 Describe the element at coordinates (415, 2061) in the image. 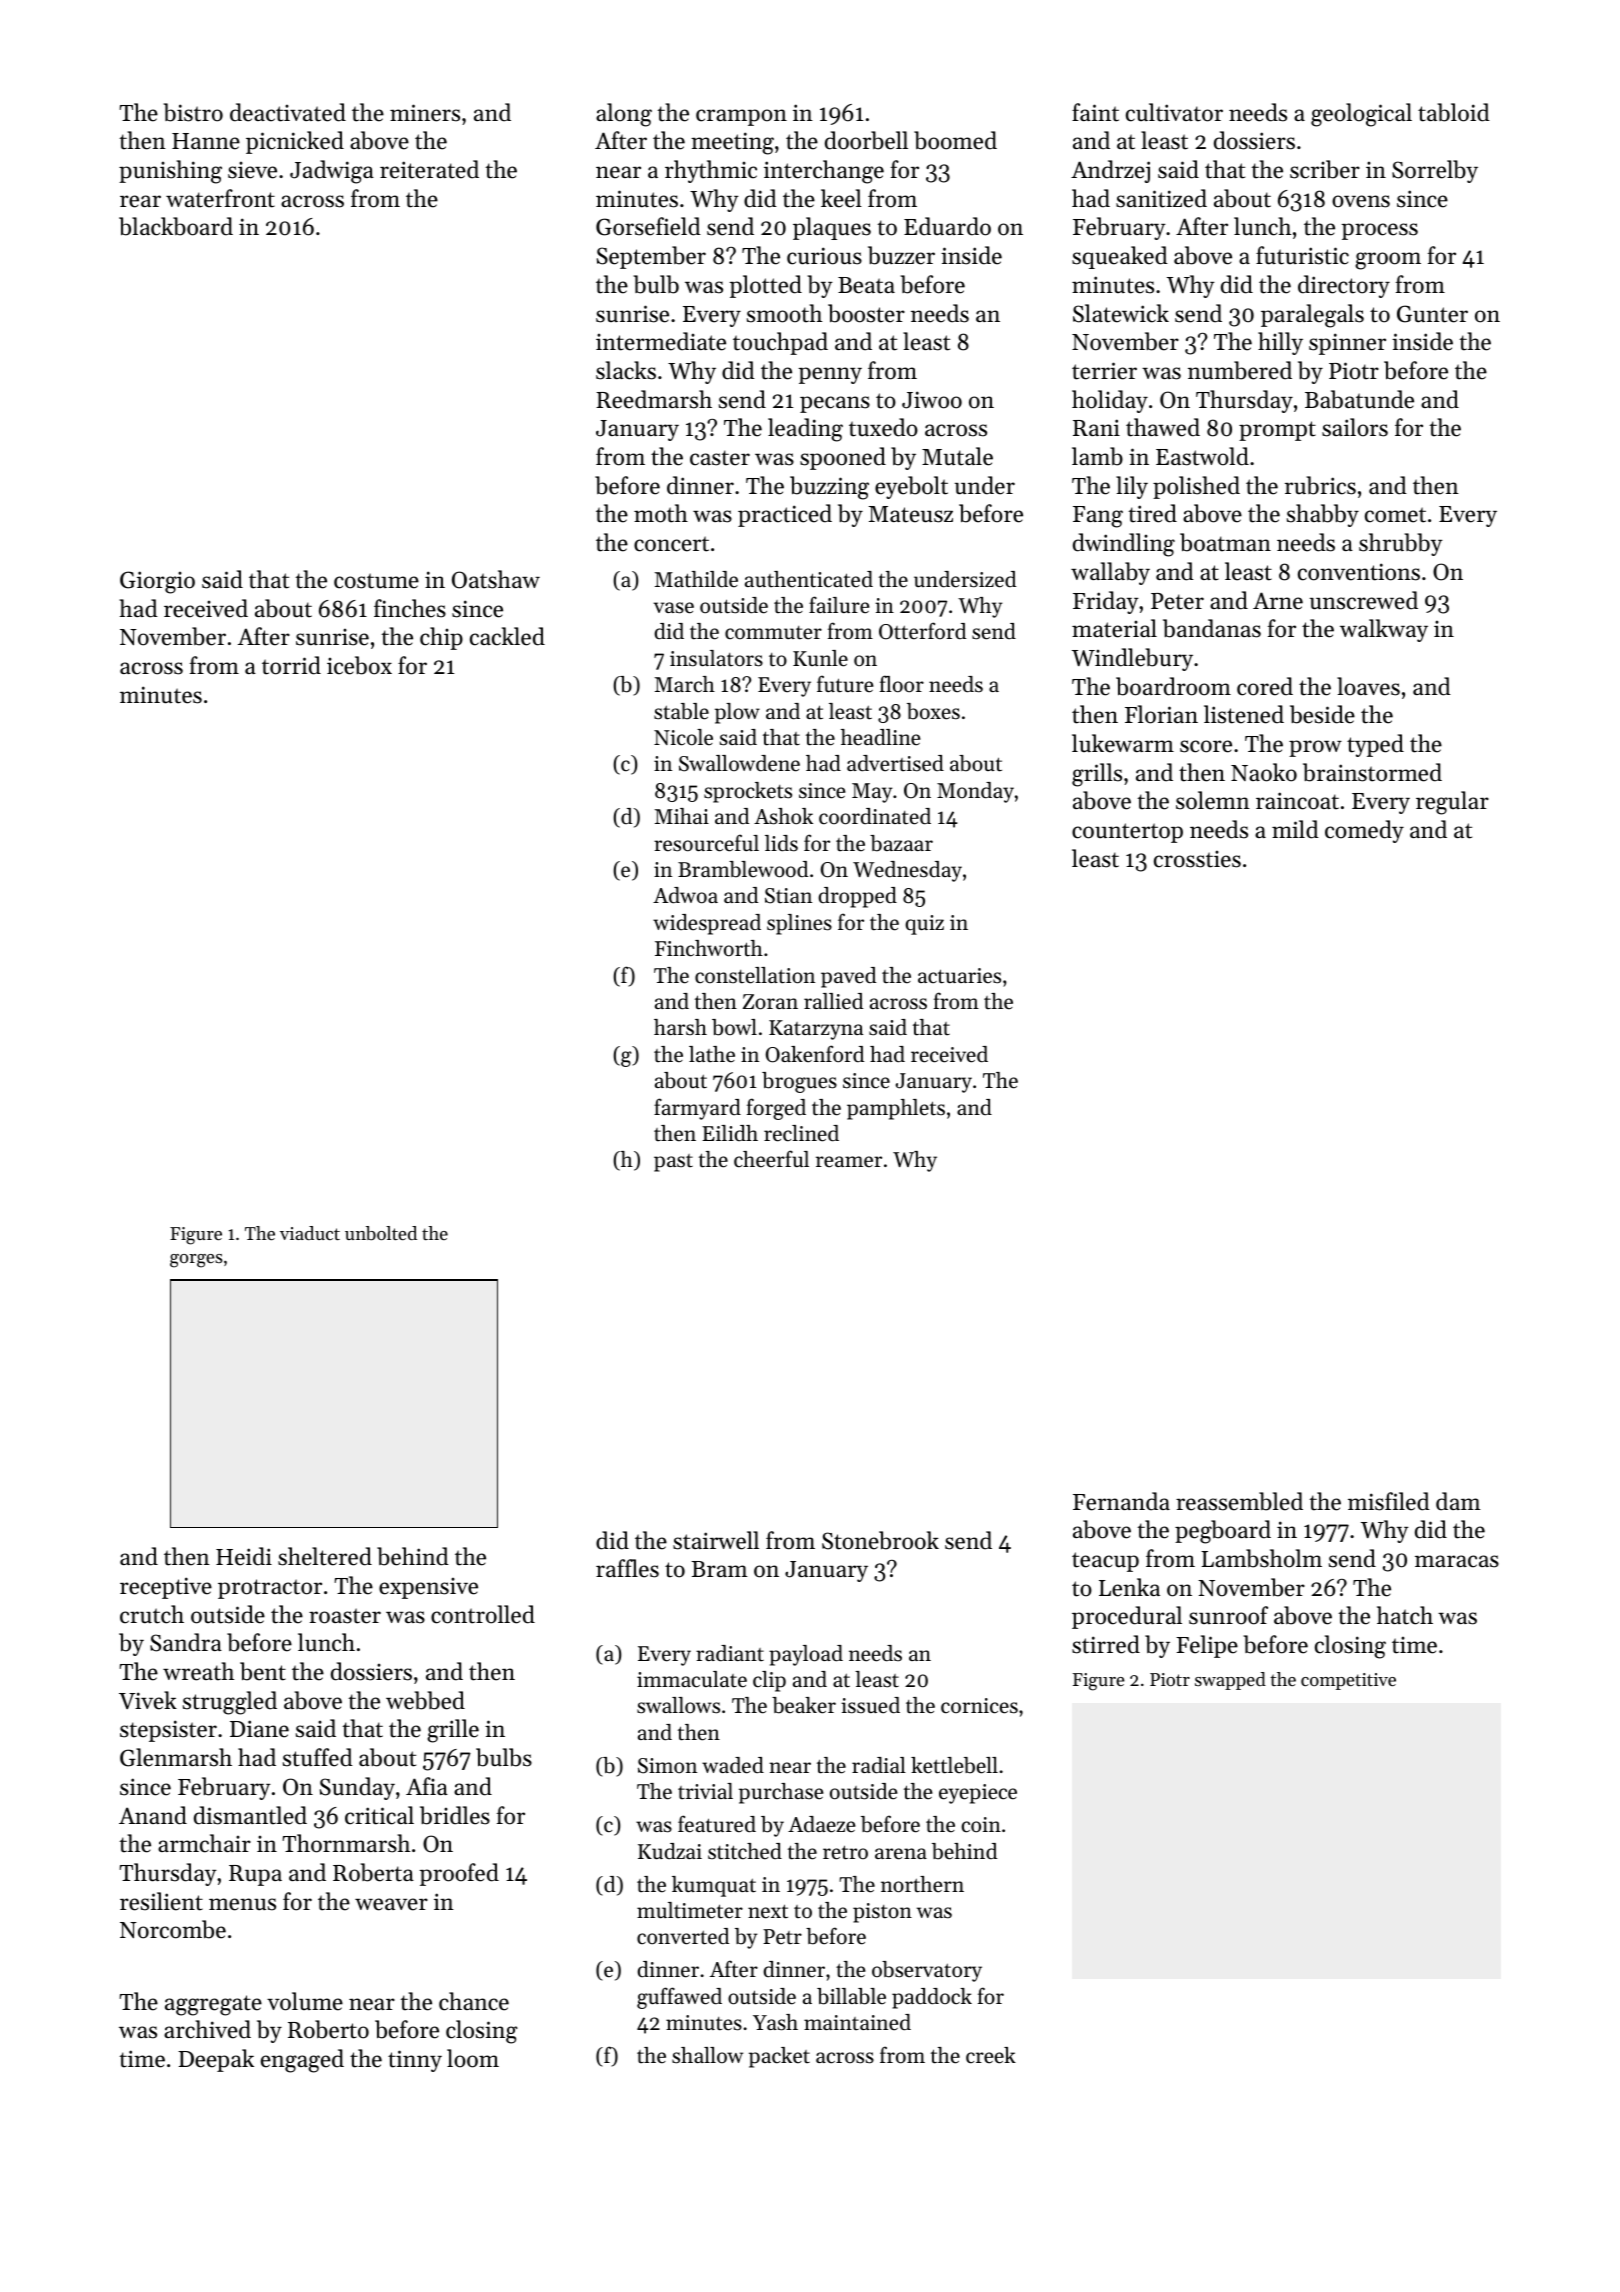

I see `tinny` at that location.
